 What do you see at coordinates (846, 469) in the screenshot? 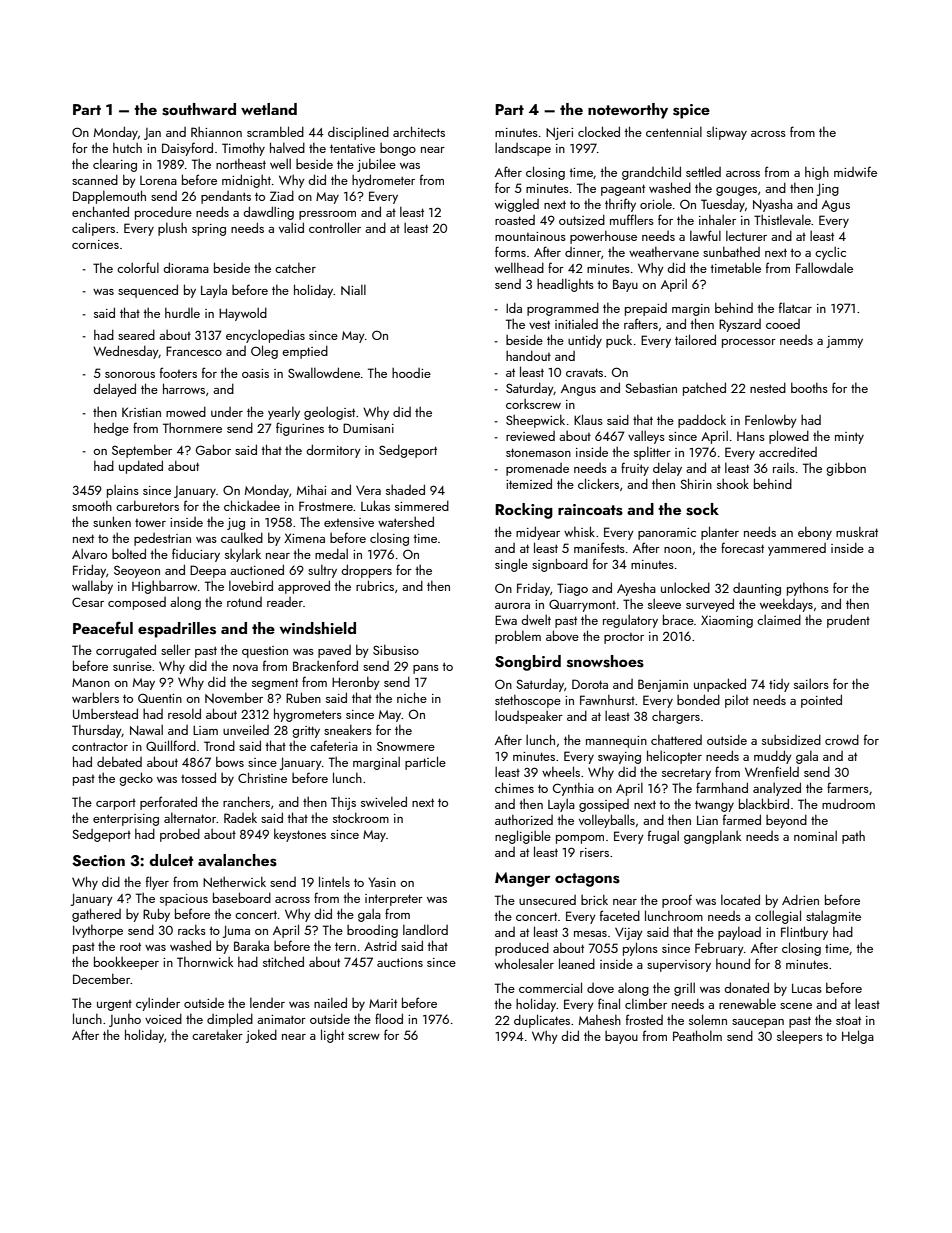
I see `gibbon` at bounding box center [846, 469].
